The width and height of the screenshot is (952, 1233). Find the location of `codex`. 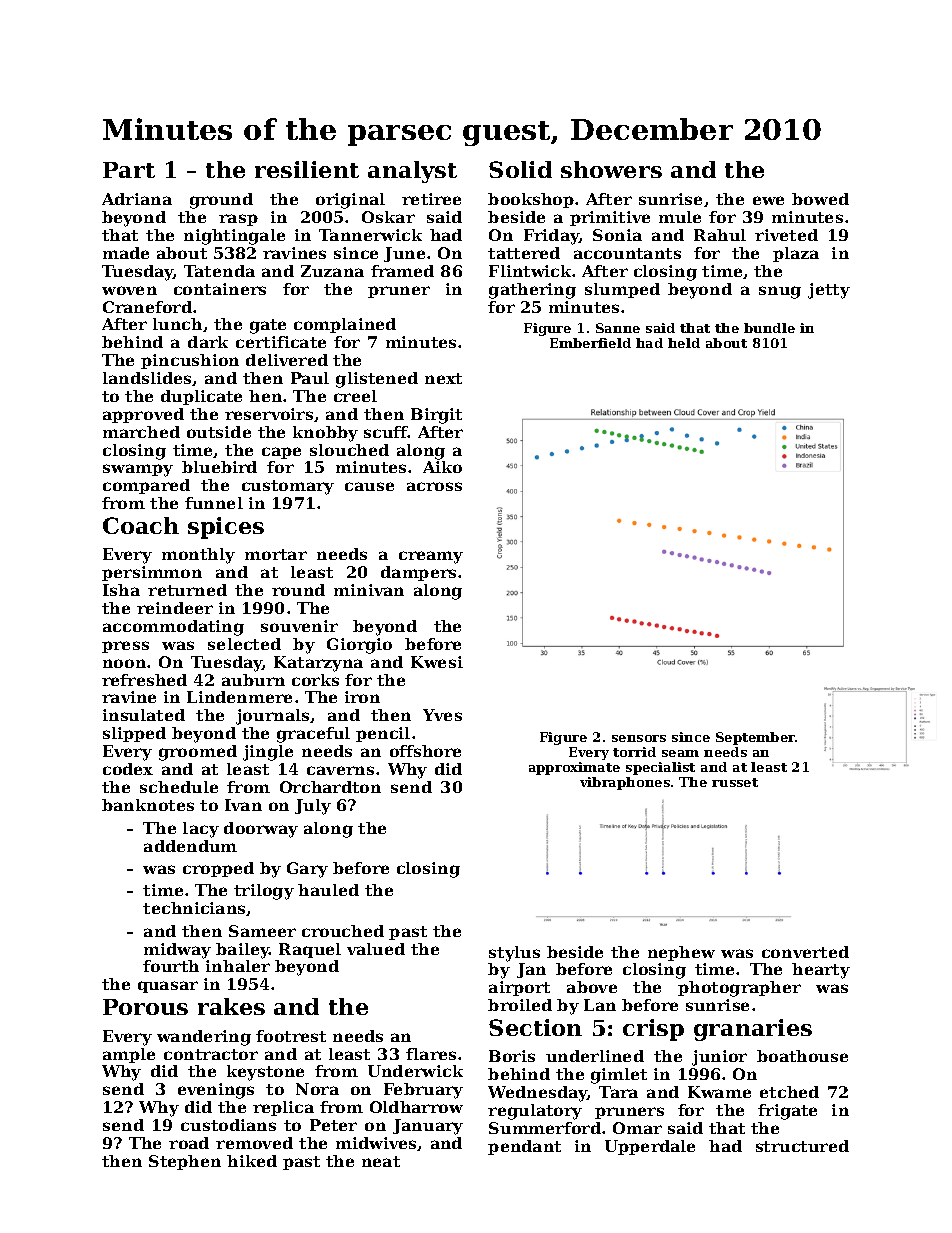

codex is located at coordinates (128, 769).
